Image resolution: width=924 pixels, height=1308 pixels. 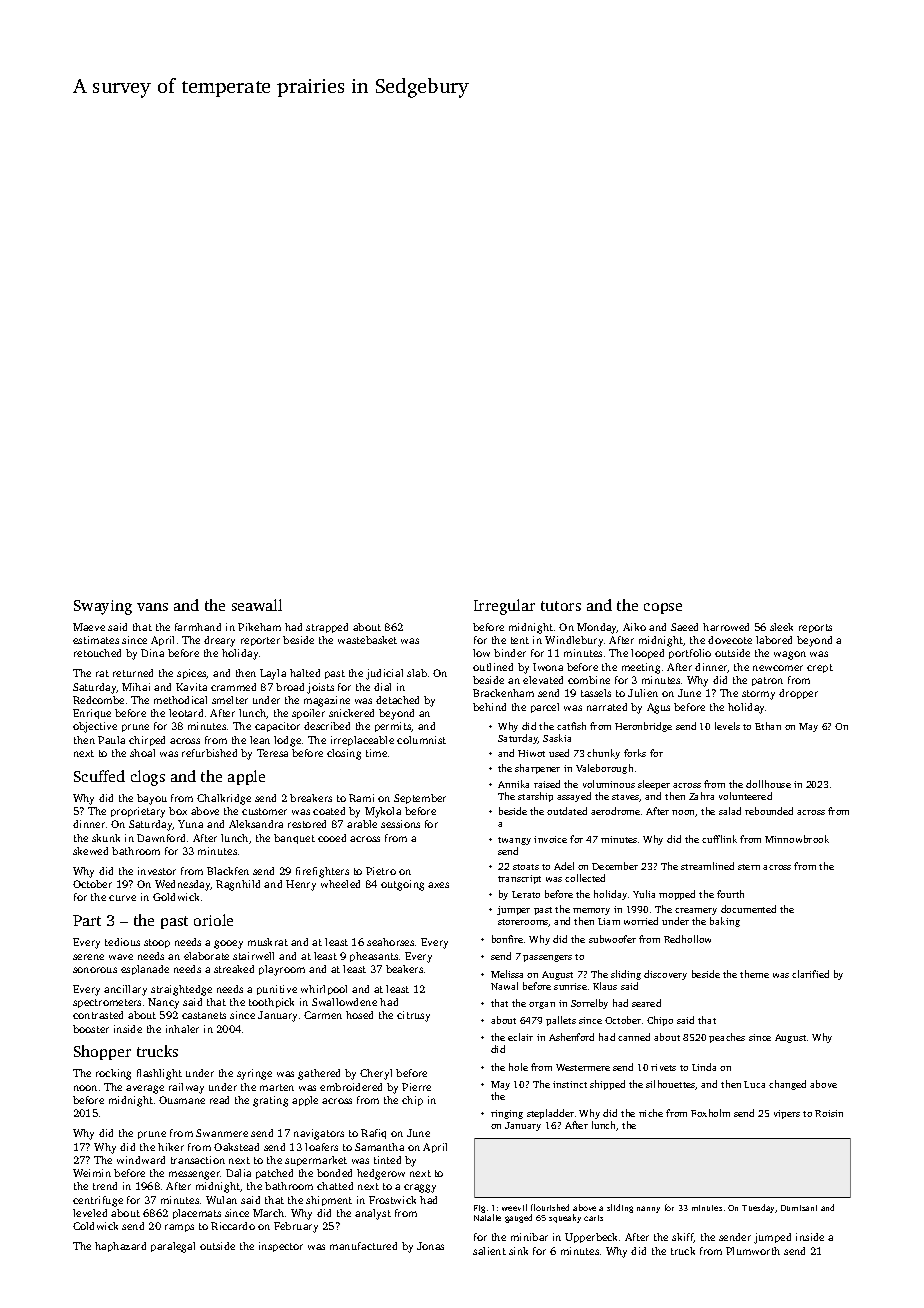 What do you see at coordinates (268, 1213) in the screenshot?
I see `March` at bounding box center [268, 1213].
